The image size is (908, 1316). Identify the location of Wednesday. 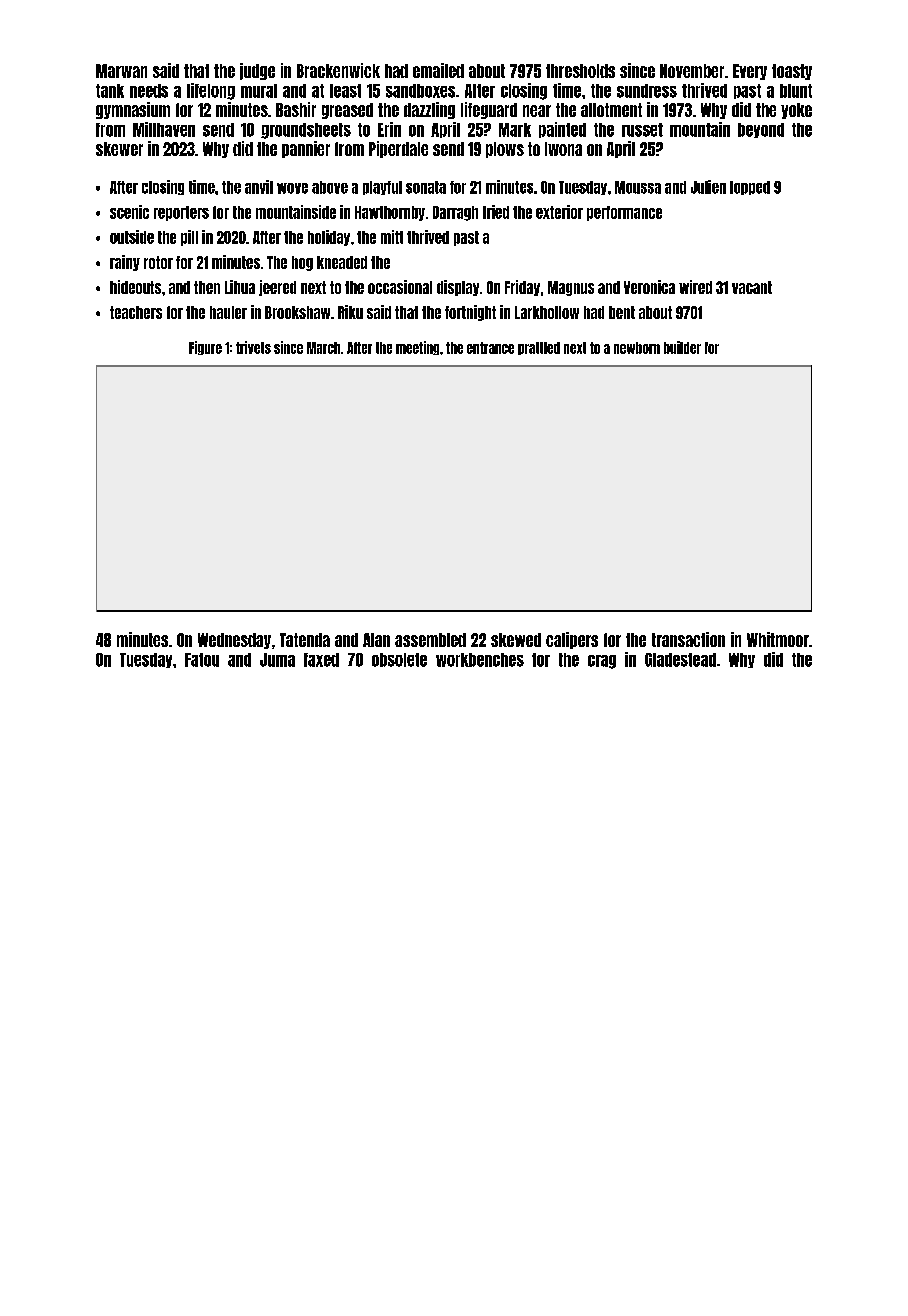
(234, 641).
